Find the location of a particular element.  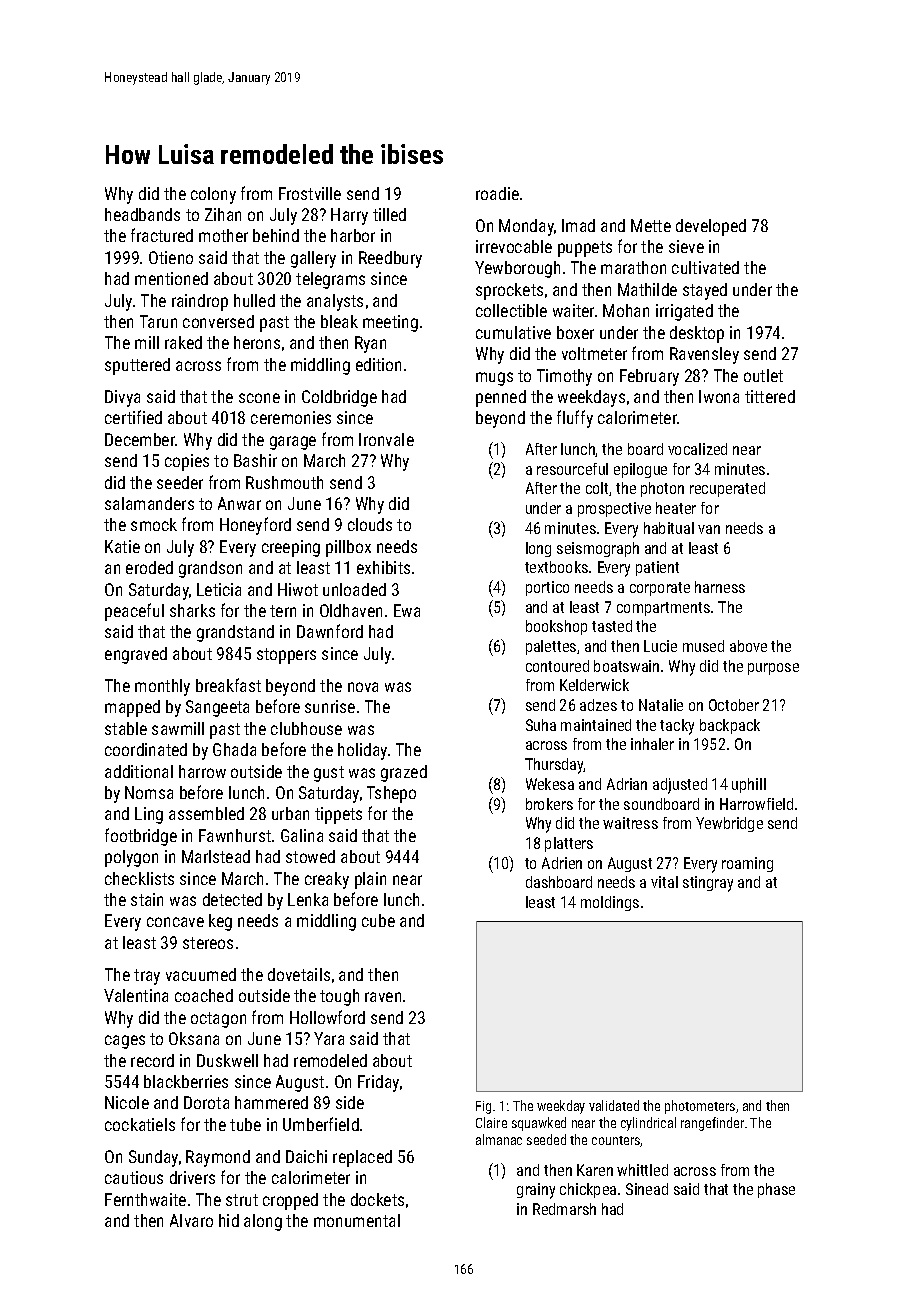

roadie is located at coordinates (497, 193).
